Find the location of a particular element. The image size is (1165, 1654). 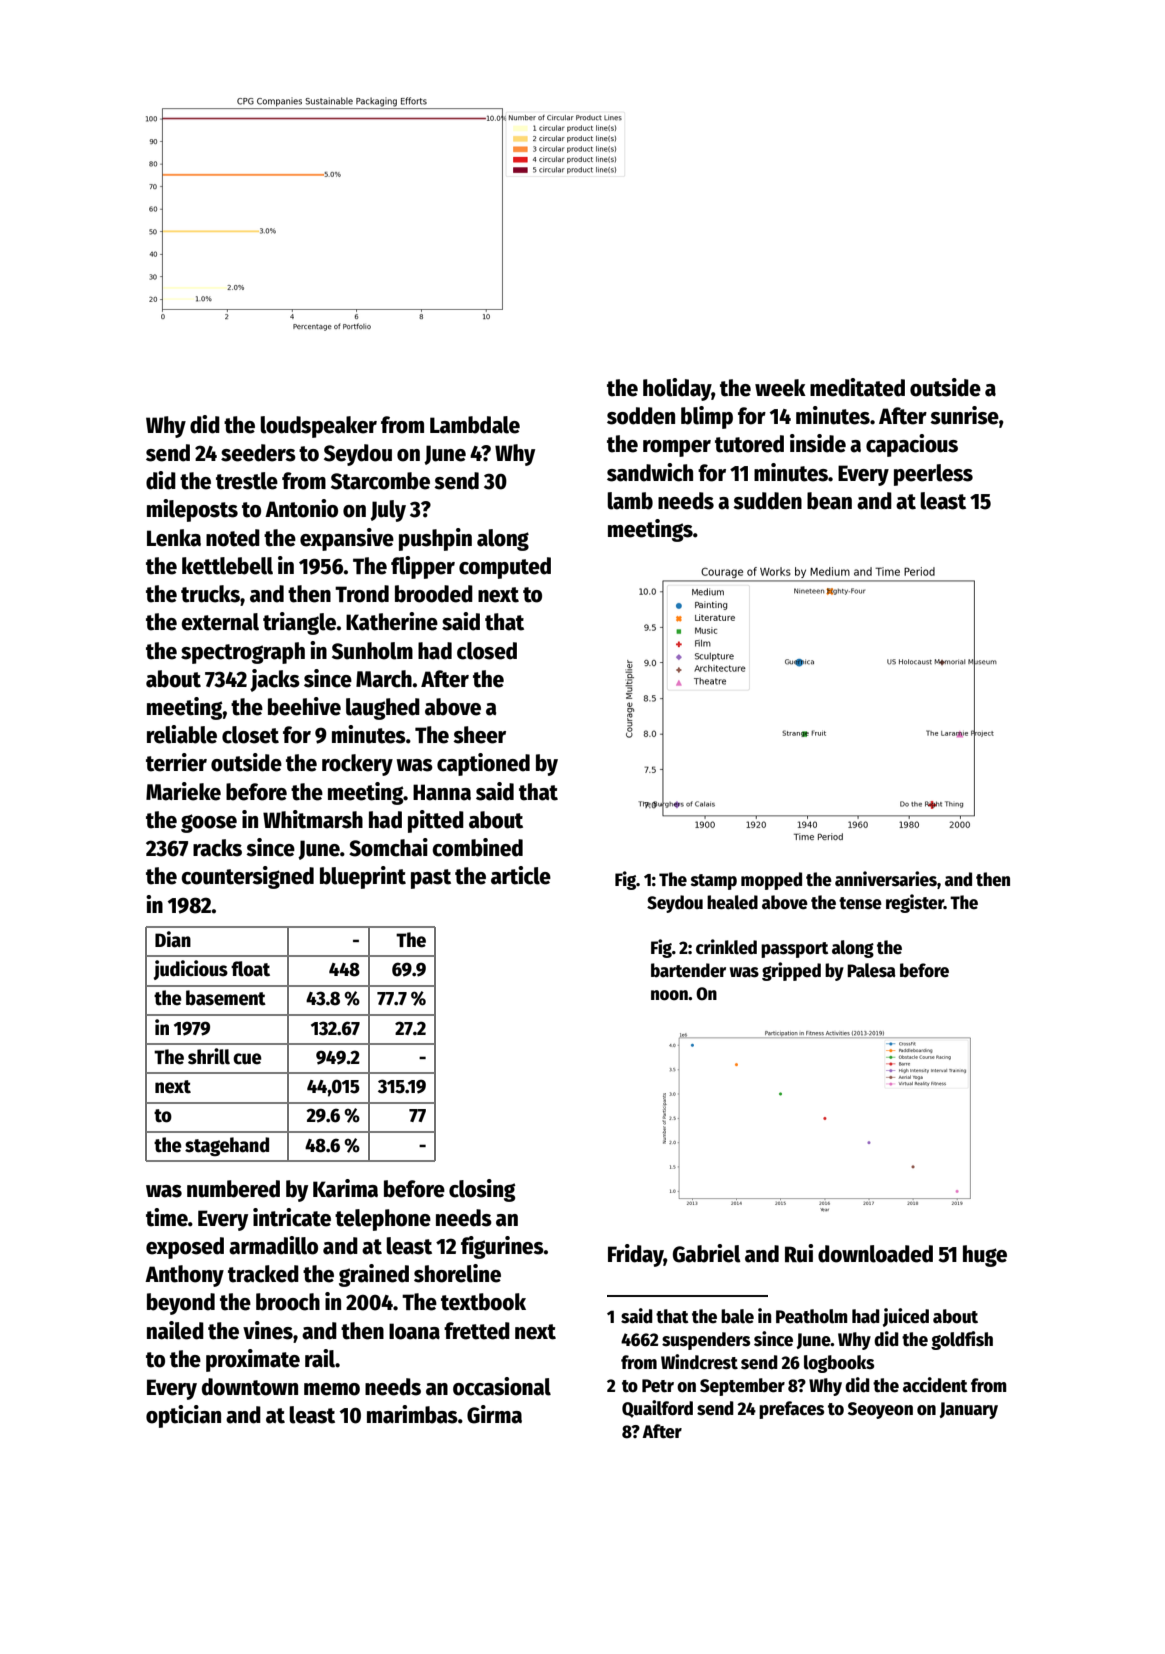

Girma is located at coordinates (494, 1414).
